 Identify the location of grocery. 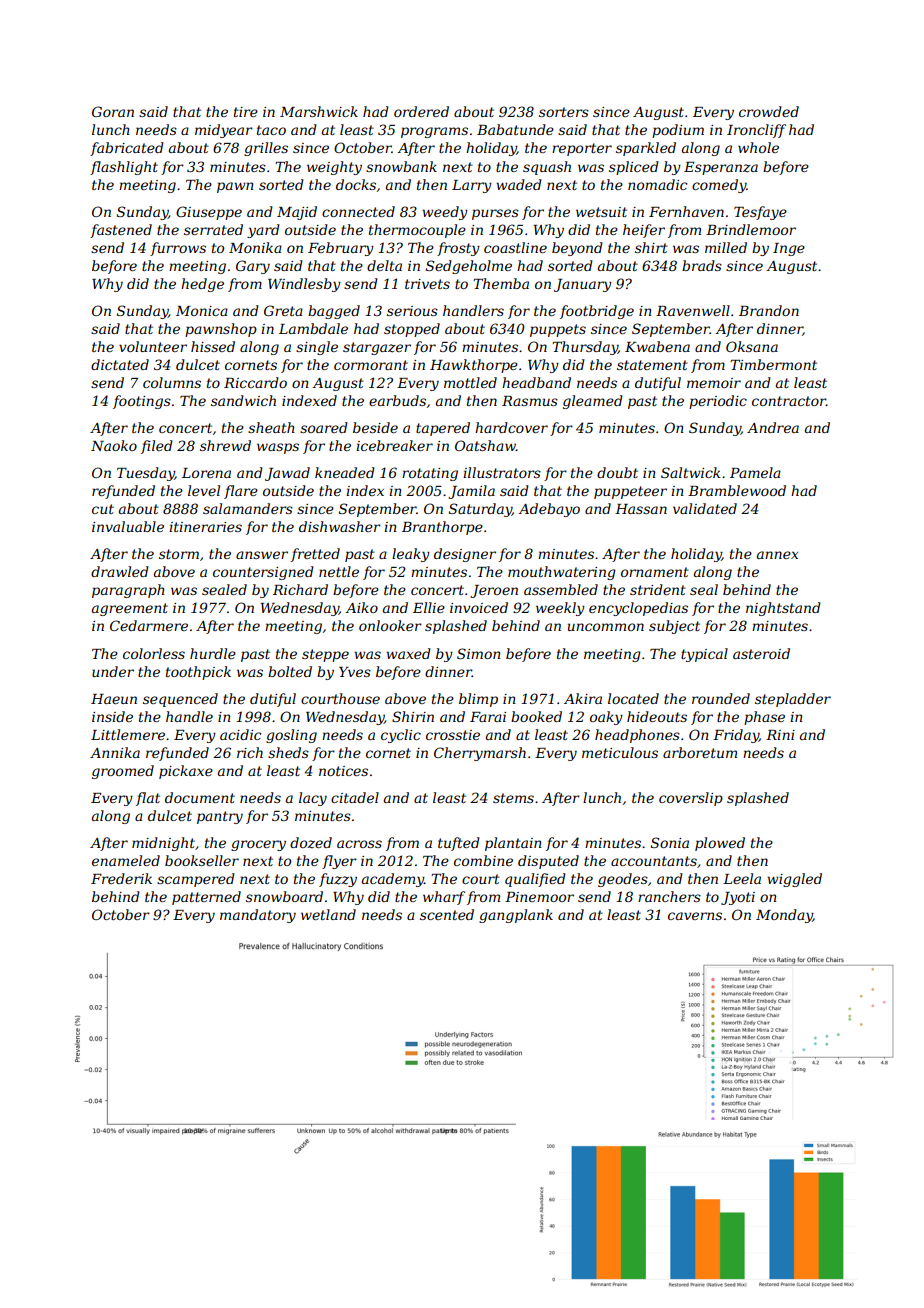
(258, 845).
